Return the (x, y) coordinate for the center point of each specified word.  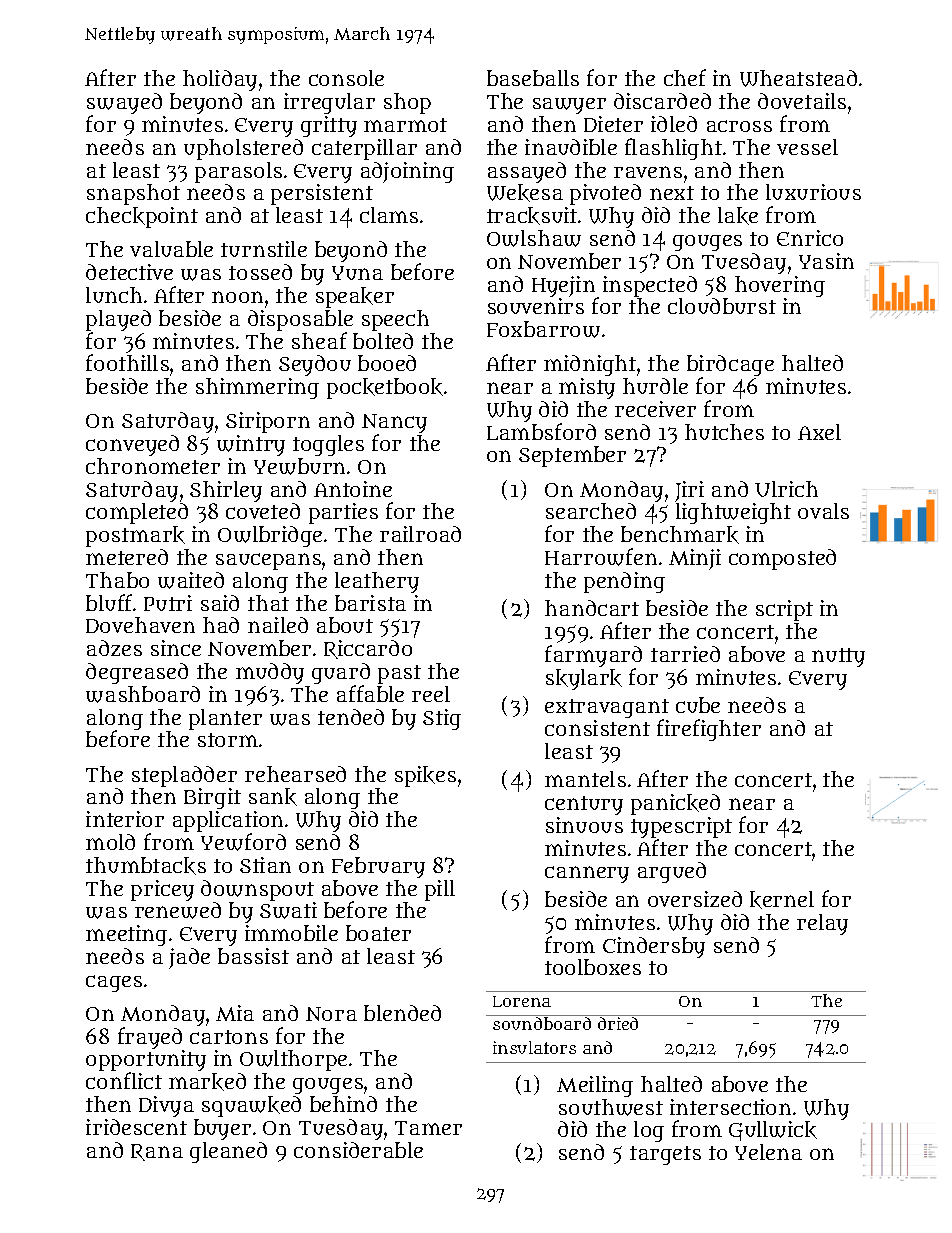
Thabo (117, 580)
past (399, 674)
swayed (124, 103)
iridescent (136, 1127)
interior (125, 819)
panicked (675, 804)
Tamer (428, 1128)
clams (389, 215)
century (584, 805)
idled (674, 124)
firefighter (709, 730)
